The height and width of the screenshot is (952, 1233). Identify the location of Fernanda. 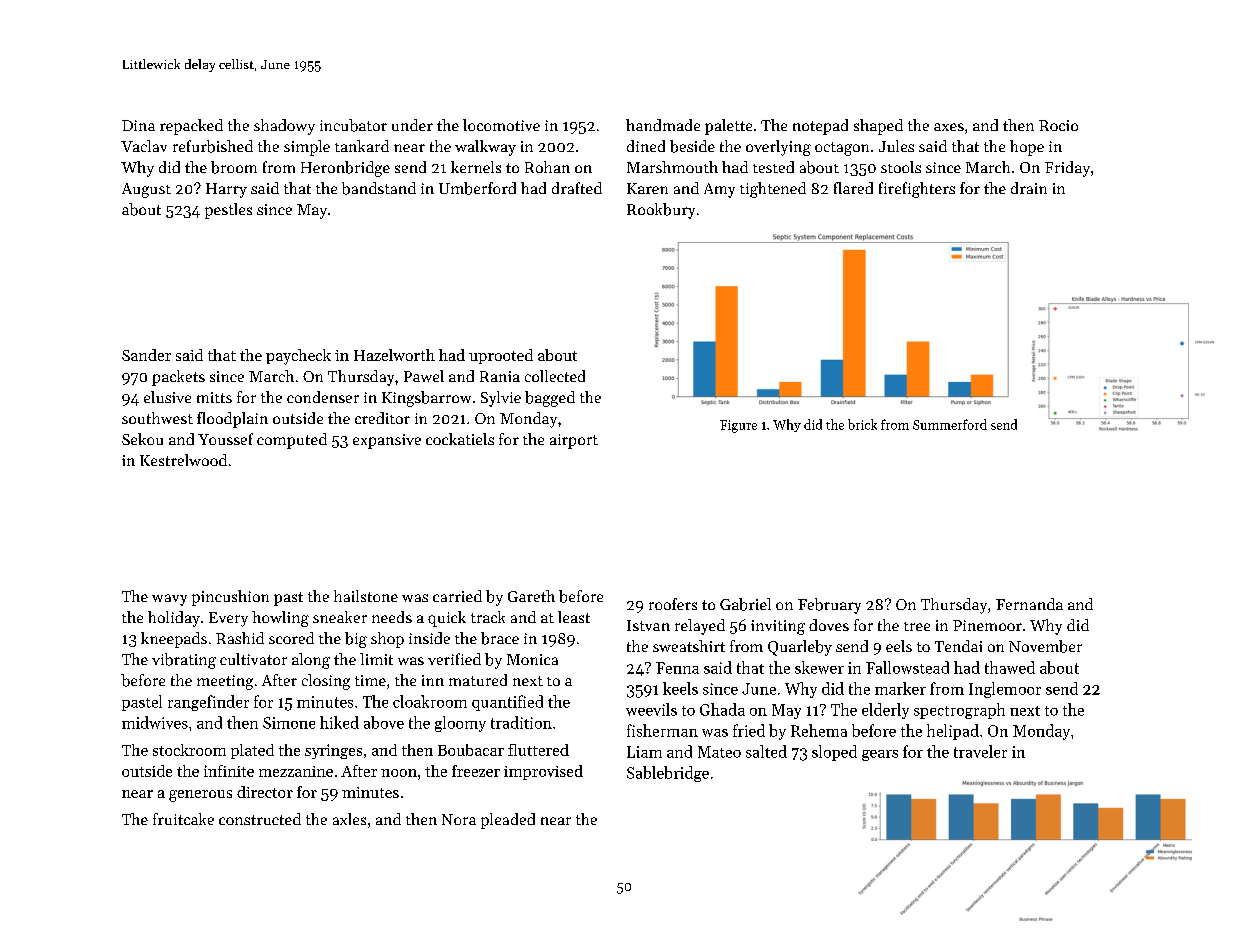
(1029, 604).
